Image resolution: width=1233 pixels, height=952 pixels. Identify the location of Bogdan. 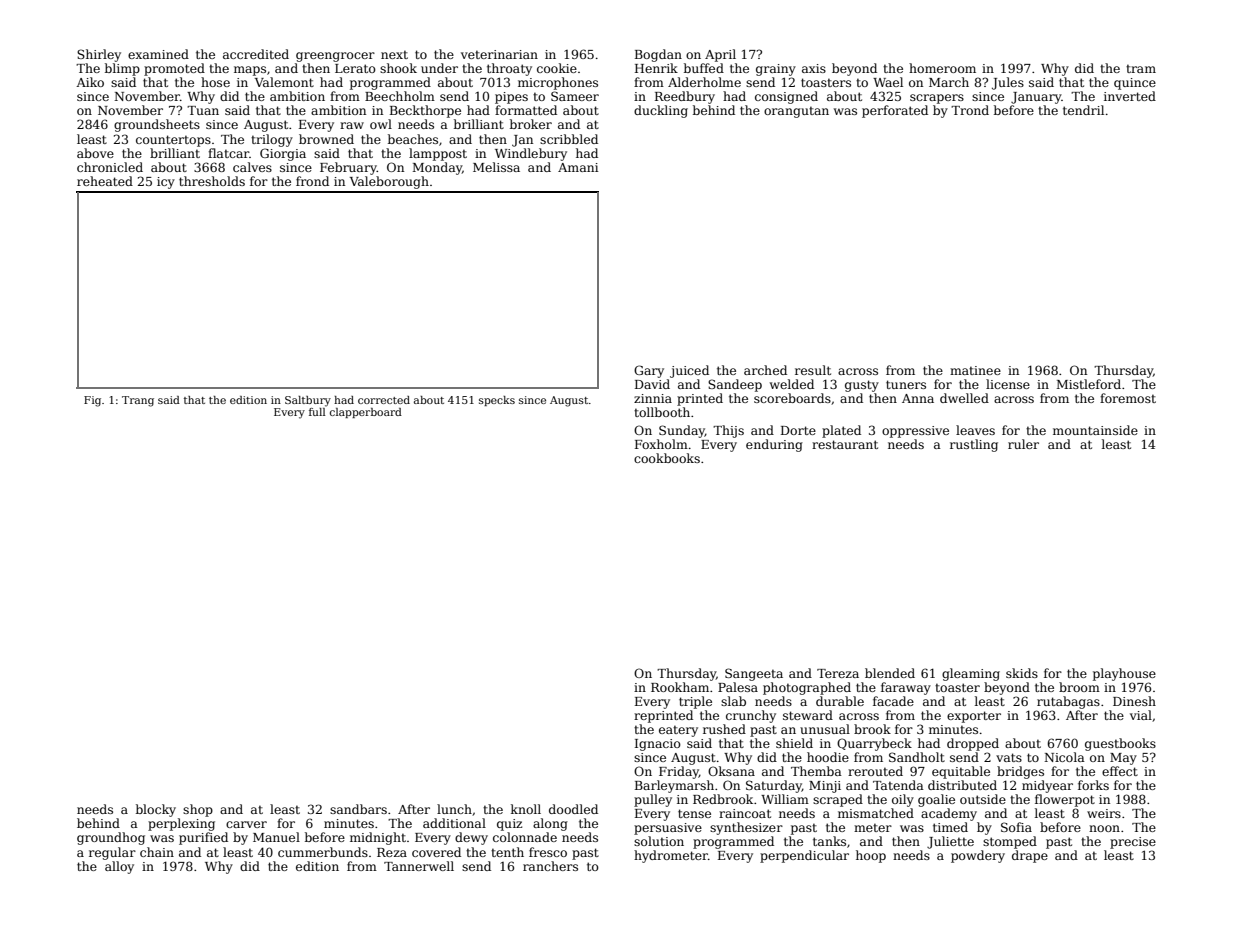
(658, 55).
